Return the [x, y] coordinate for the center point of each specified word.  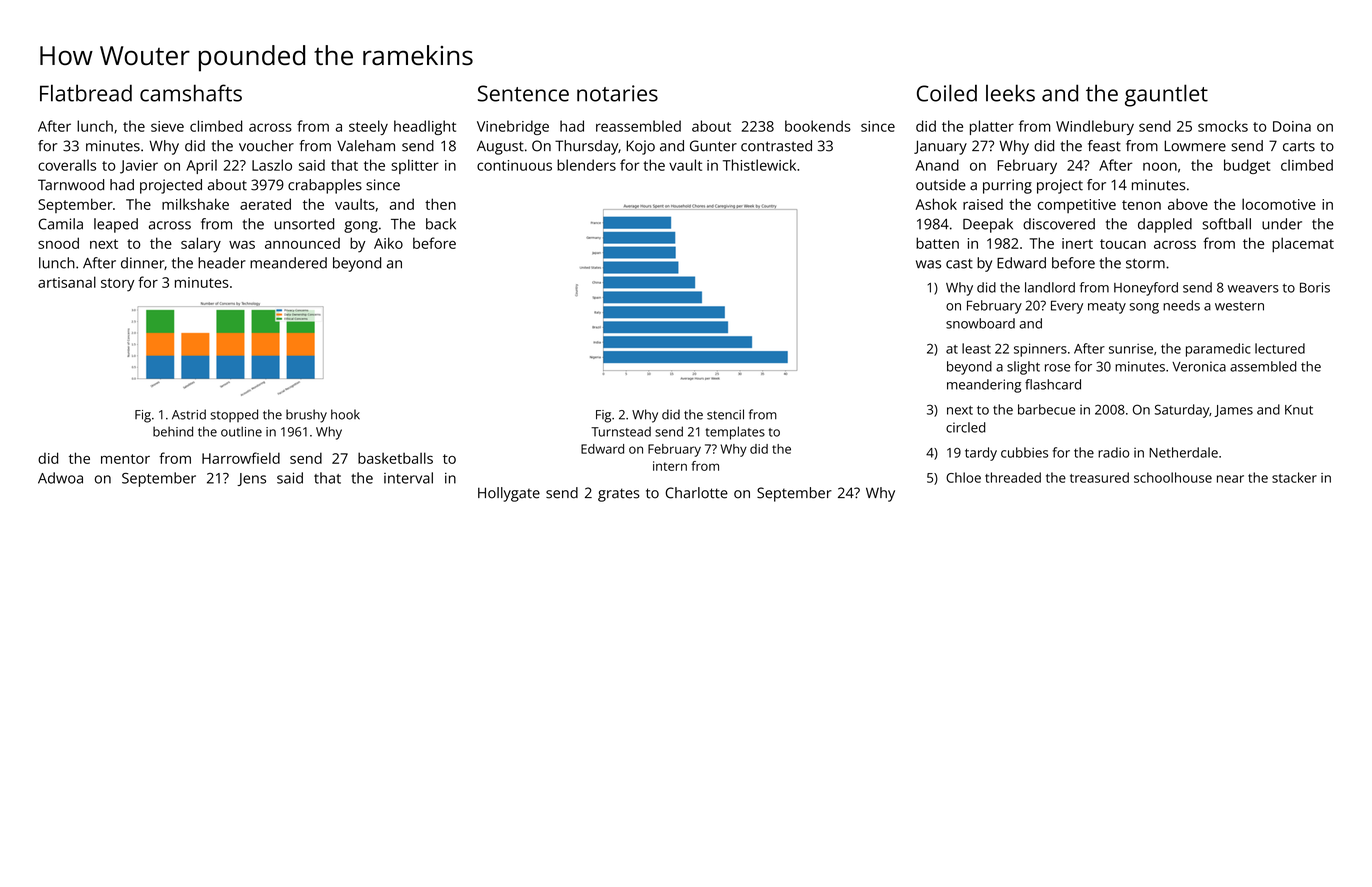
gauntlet [1166, 95]
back [441, 224]
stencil [725, 414]
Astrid [189, 414]
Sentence [523, 93]
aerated [265, 204]
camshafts [191, 93]
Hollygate [509, 494]
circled [965, 427]
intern [670, 466]
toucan [1123, 244]
